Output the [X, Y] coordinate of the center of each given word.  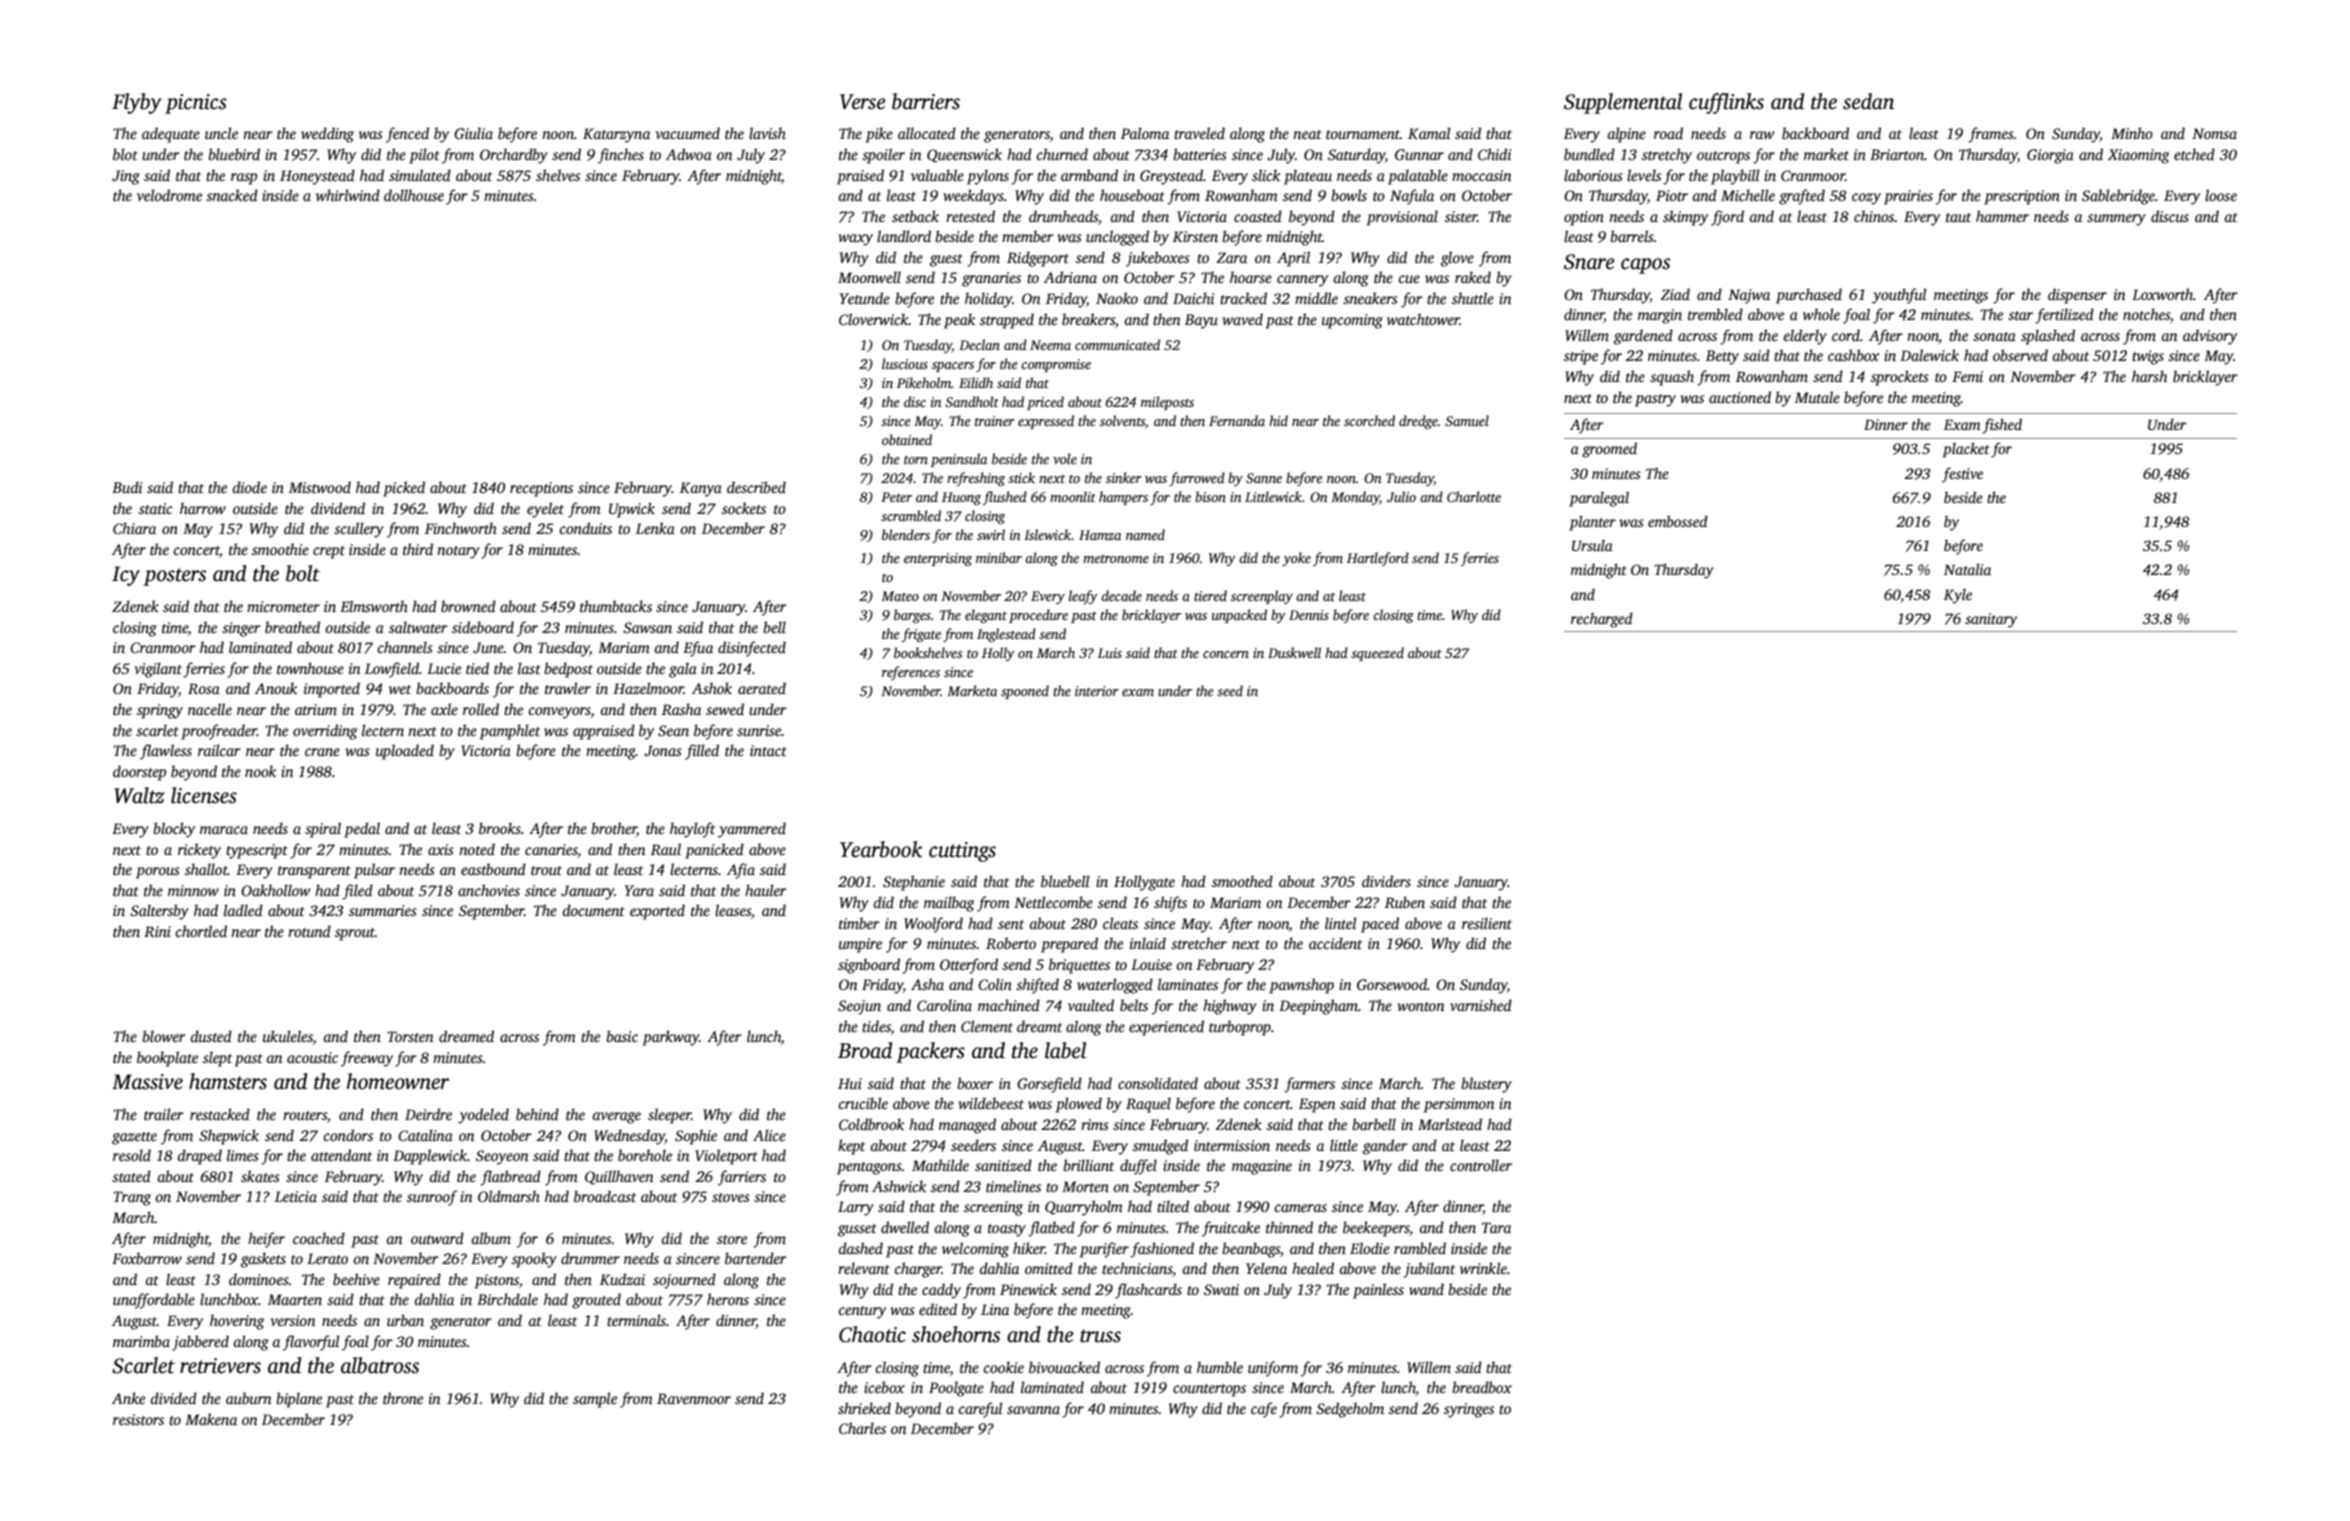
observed [2020, 355]
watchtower [1423, 319]
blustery [1486, 1085]
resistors [138, 1419]
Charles [862, 1428]
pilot [424, 156]
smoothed [1242, 881]
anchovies [489, 890]
